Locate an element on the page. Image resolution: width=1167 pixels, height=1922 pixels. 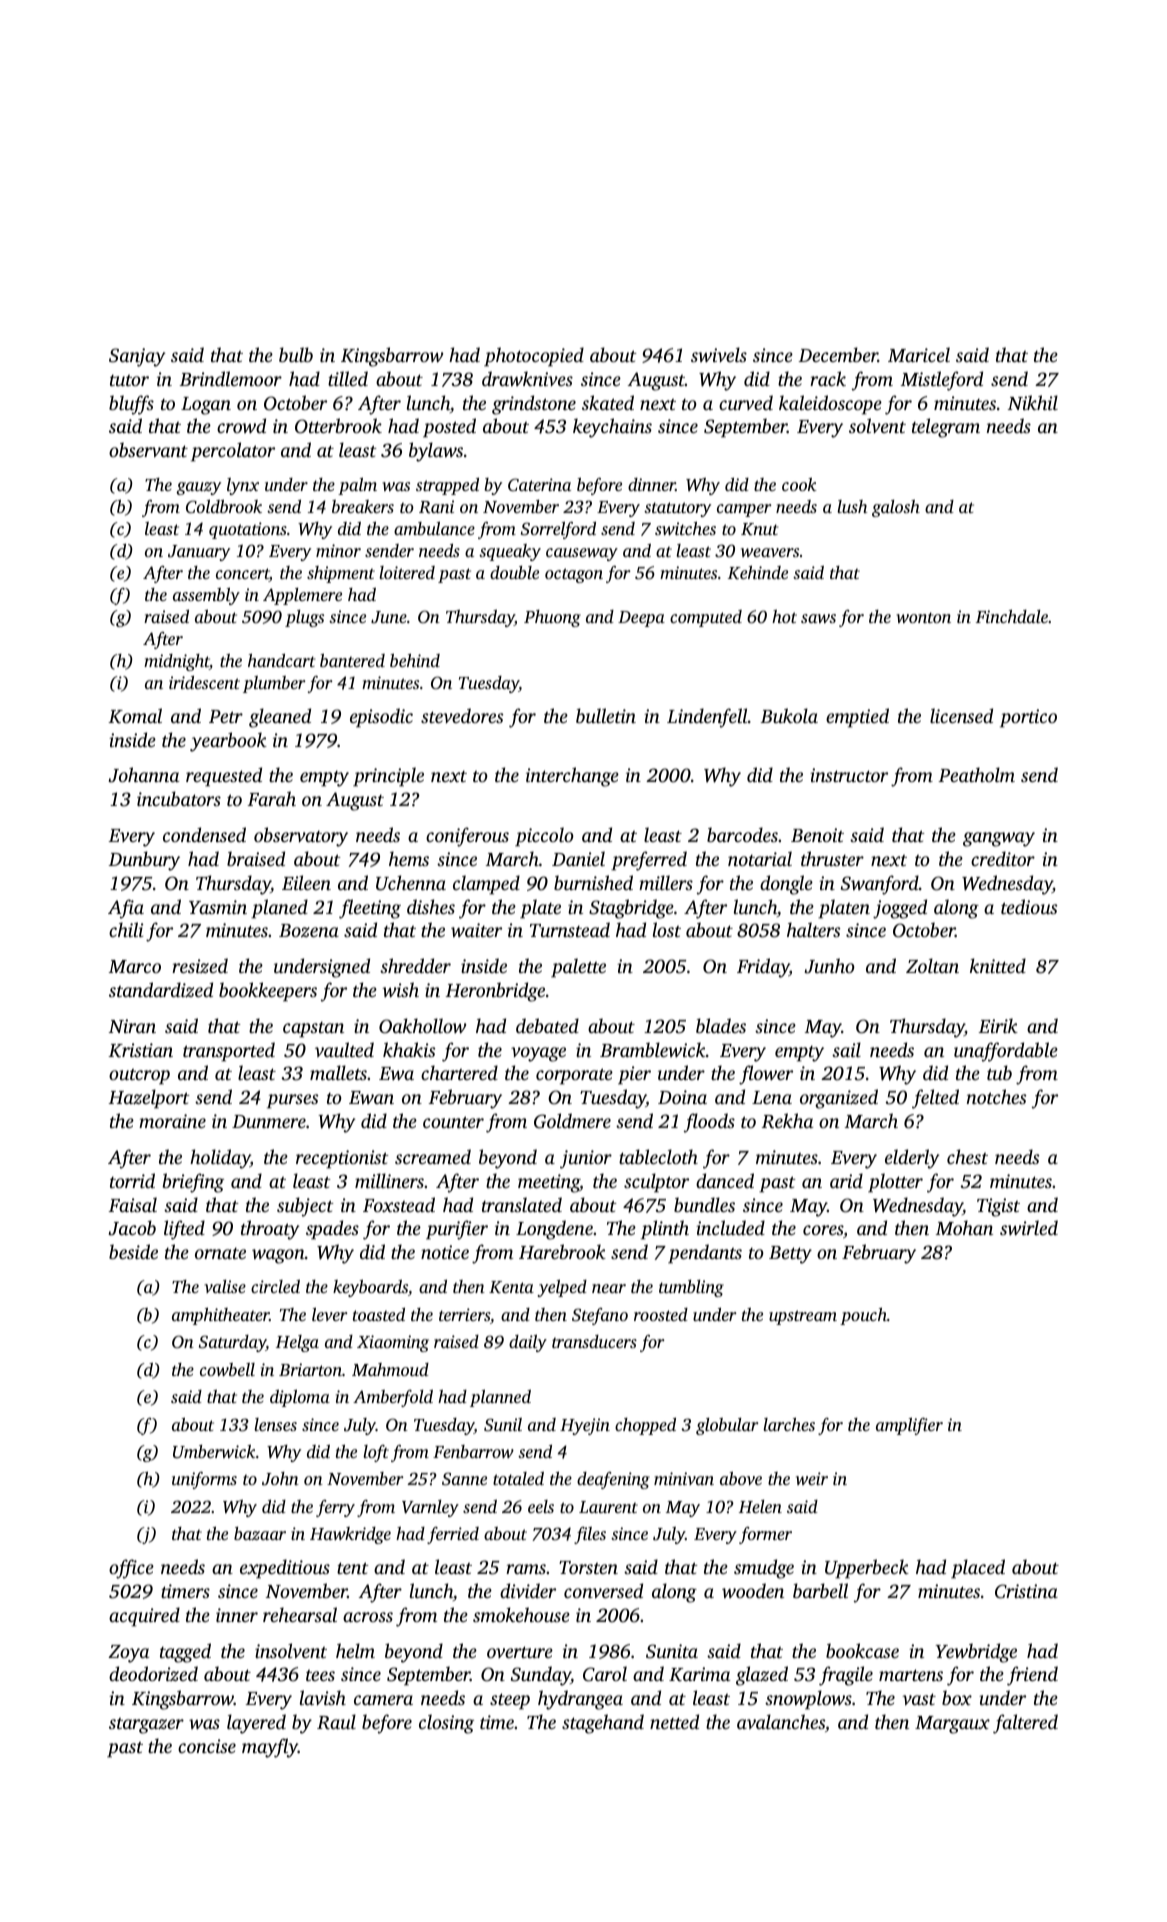
weir is located at coordinates (812, 1478).
